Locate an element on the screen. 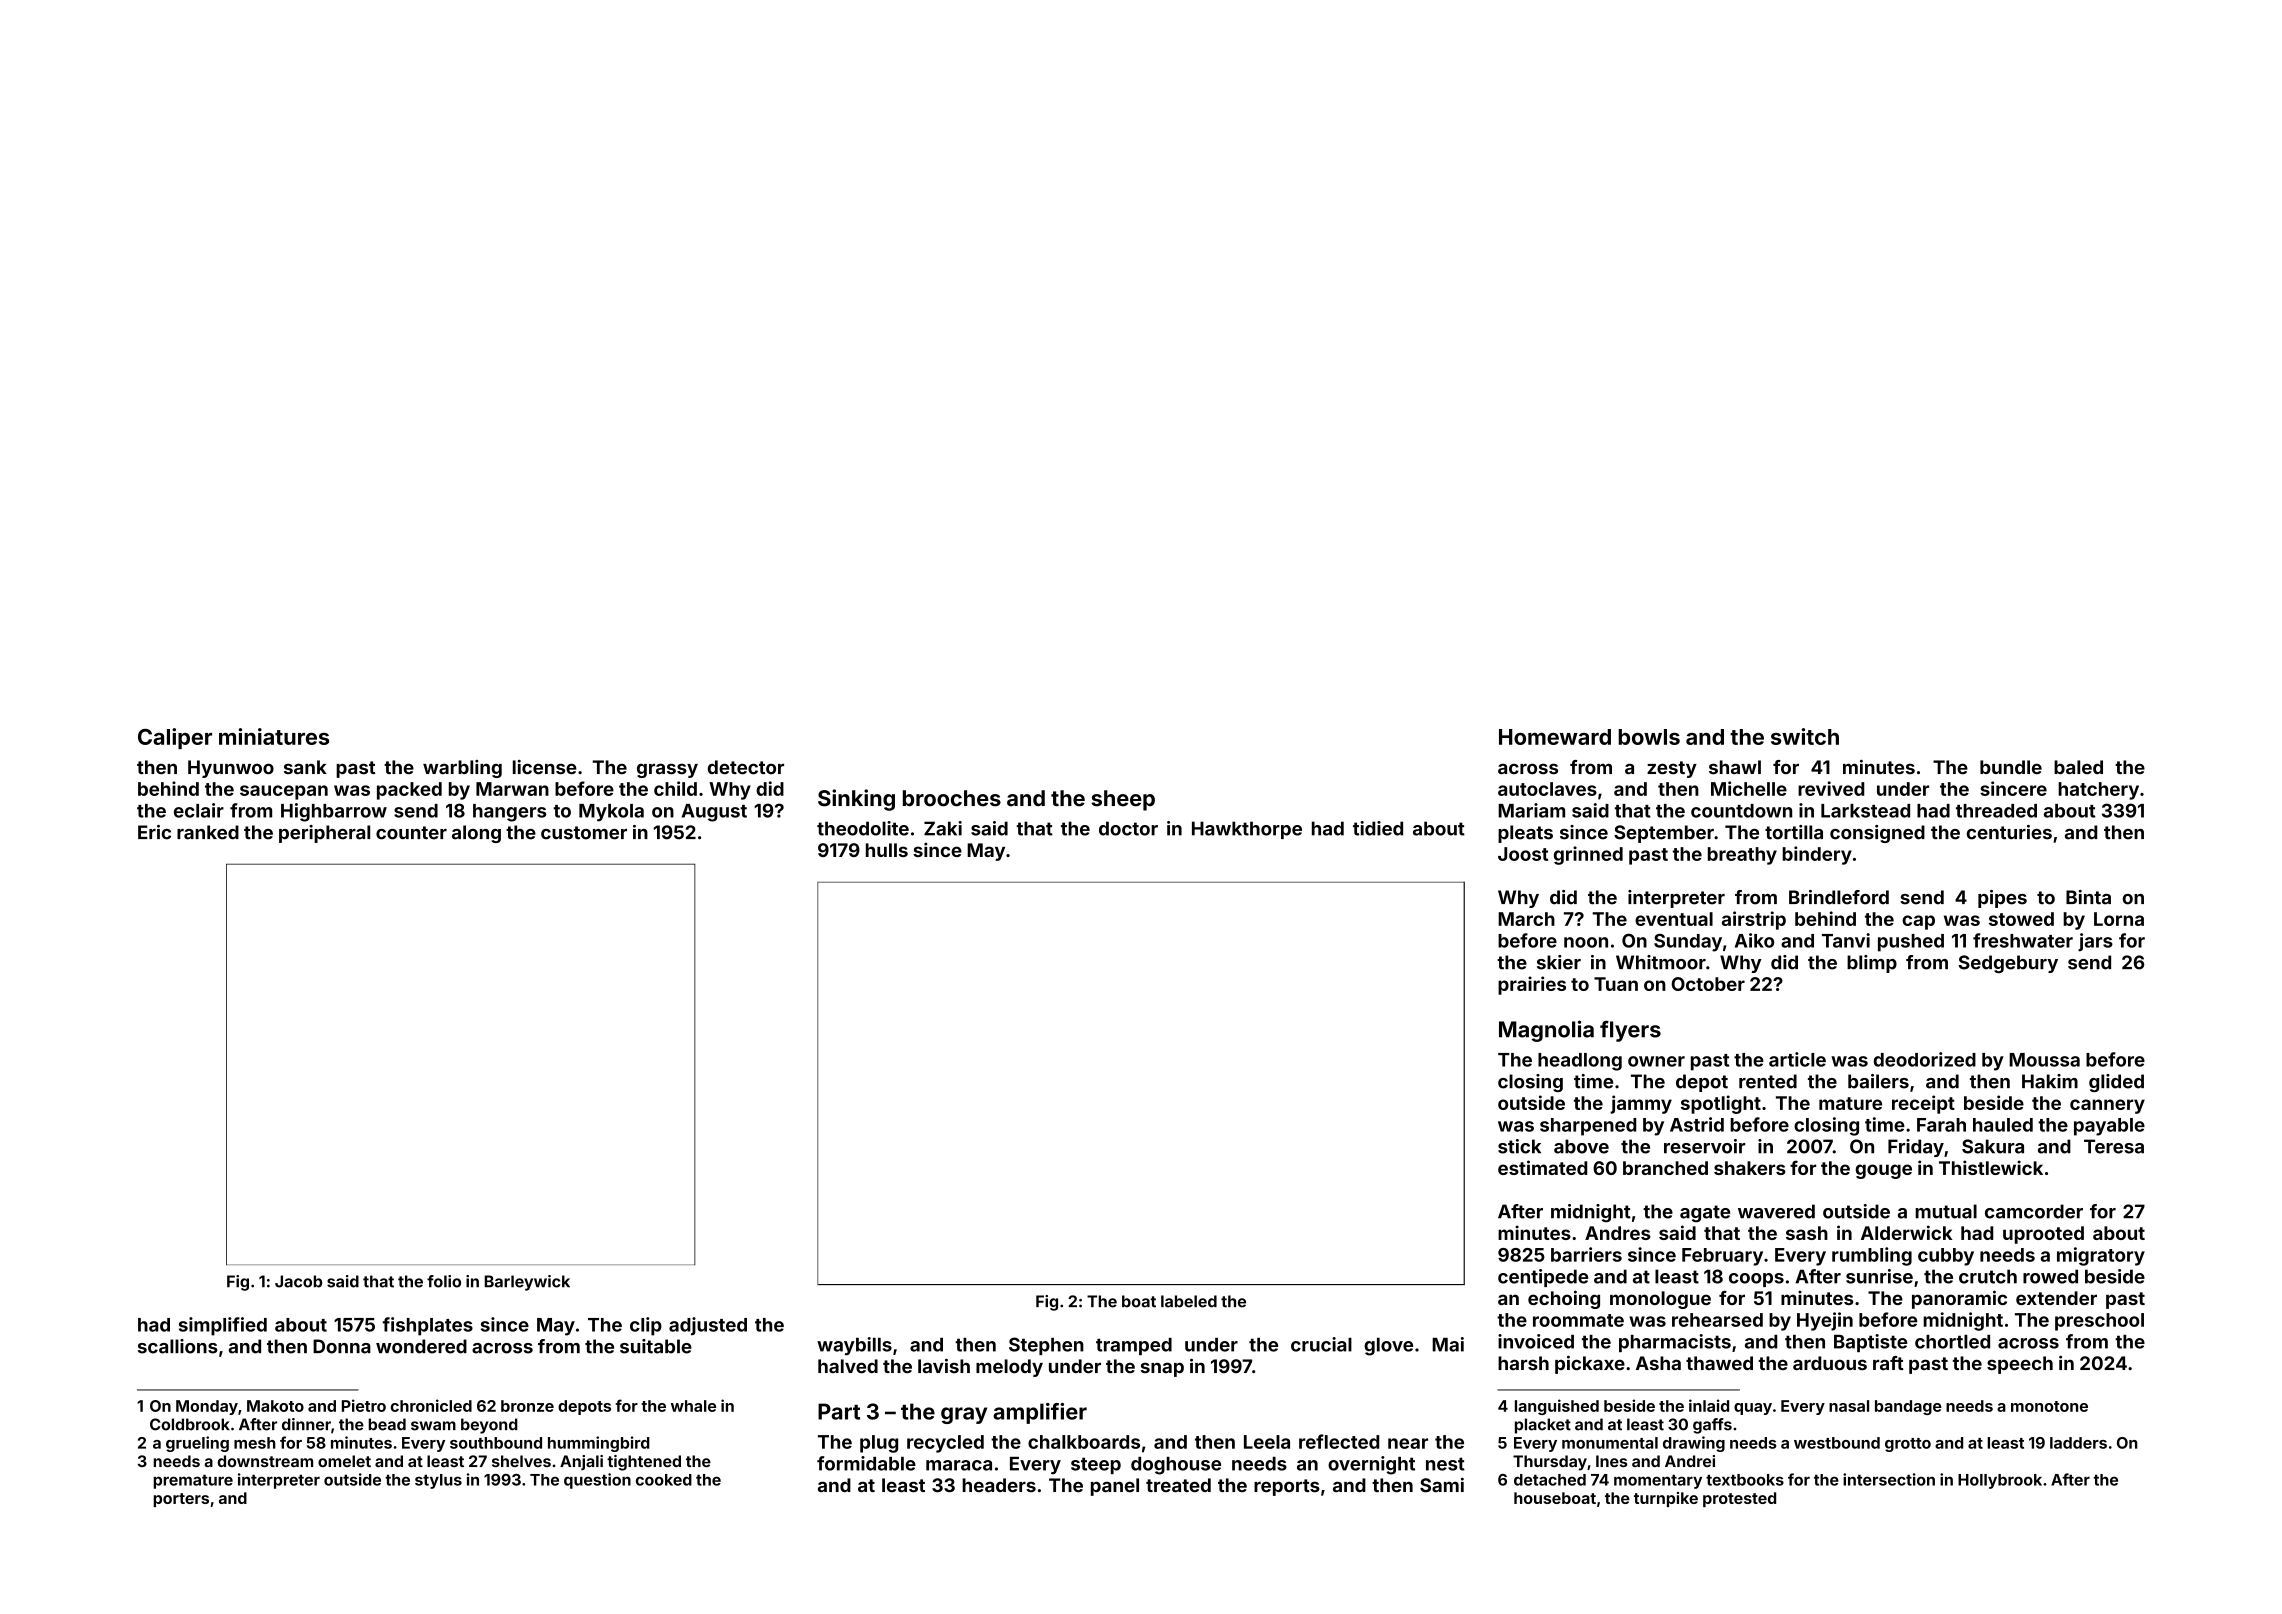 The image size is (2282, 1614). grotto is located at coordinates (1908, 1445).
